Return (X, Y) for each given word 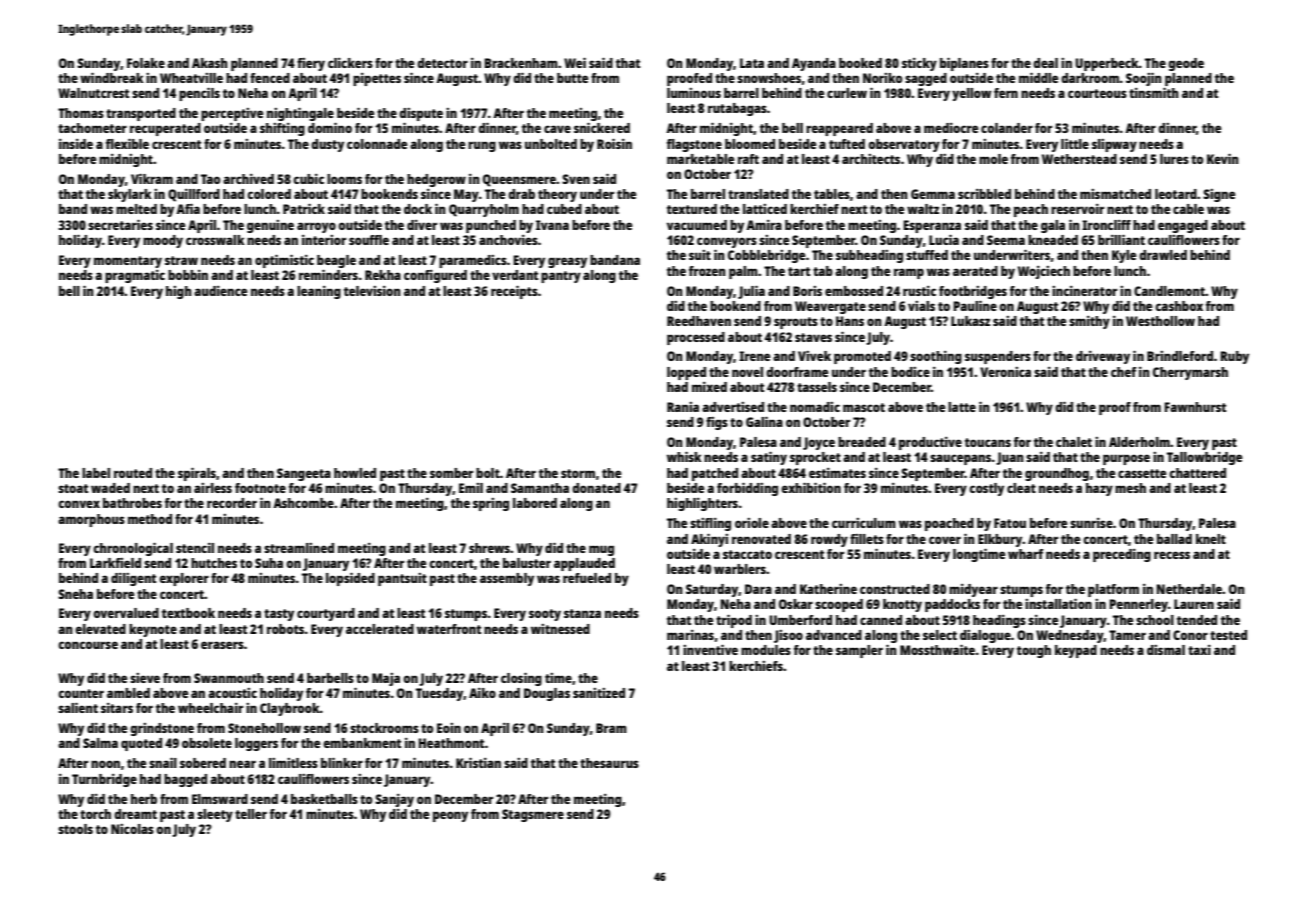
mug (601, 550)
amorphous (91, 520)
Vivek (814, 356)
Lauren (1194, 604)
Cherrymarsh (1190, 373)
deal (1045, 63)
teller (251, 814)
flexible (127, 143)
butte (572, 78)
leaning (319, 292)
